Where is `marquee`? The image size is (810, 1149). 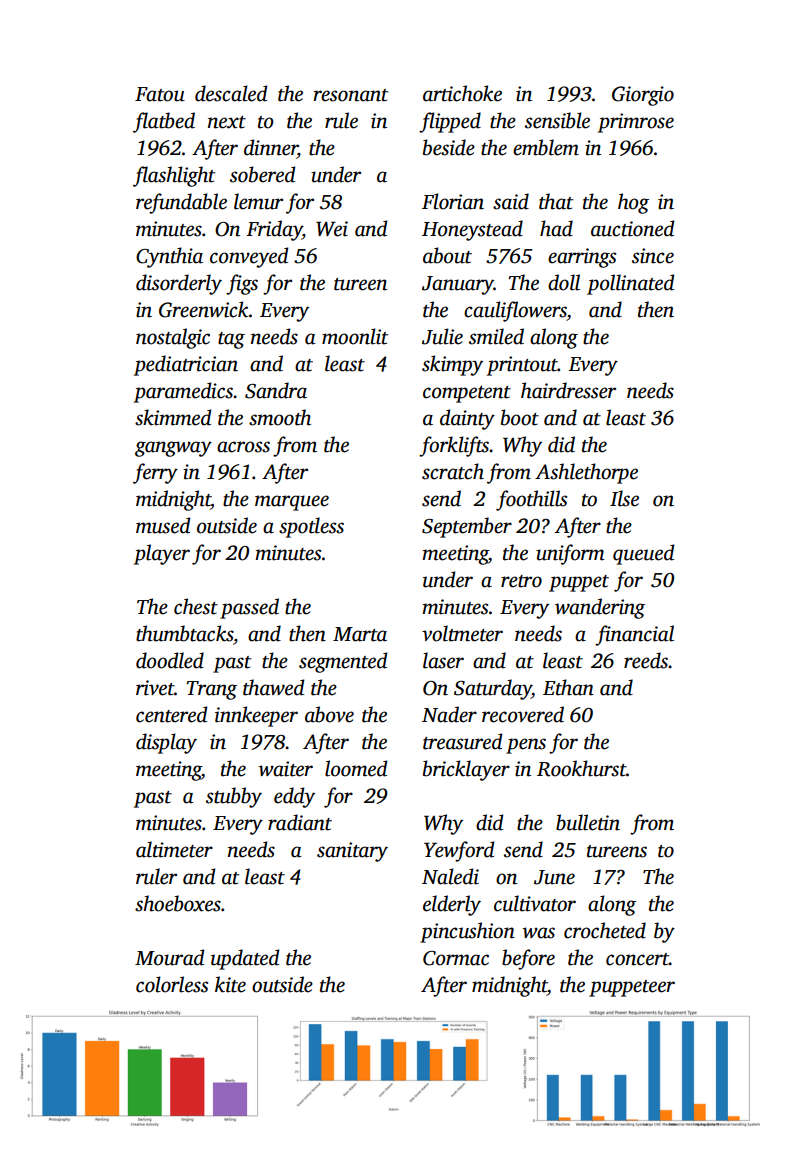
marquee is located at coordinates (292, 503).
